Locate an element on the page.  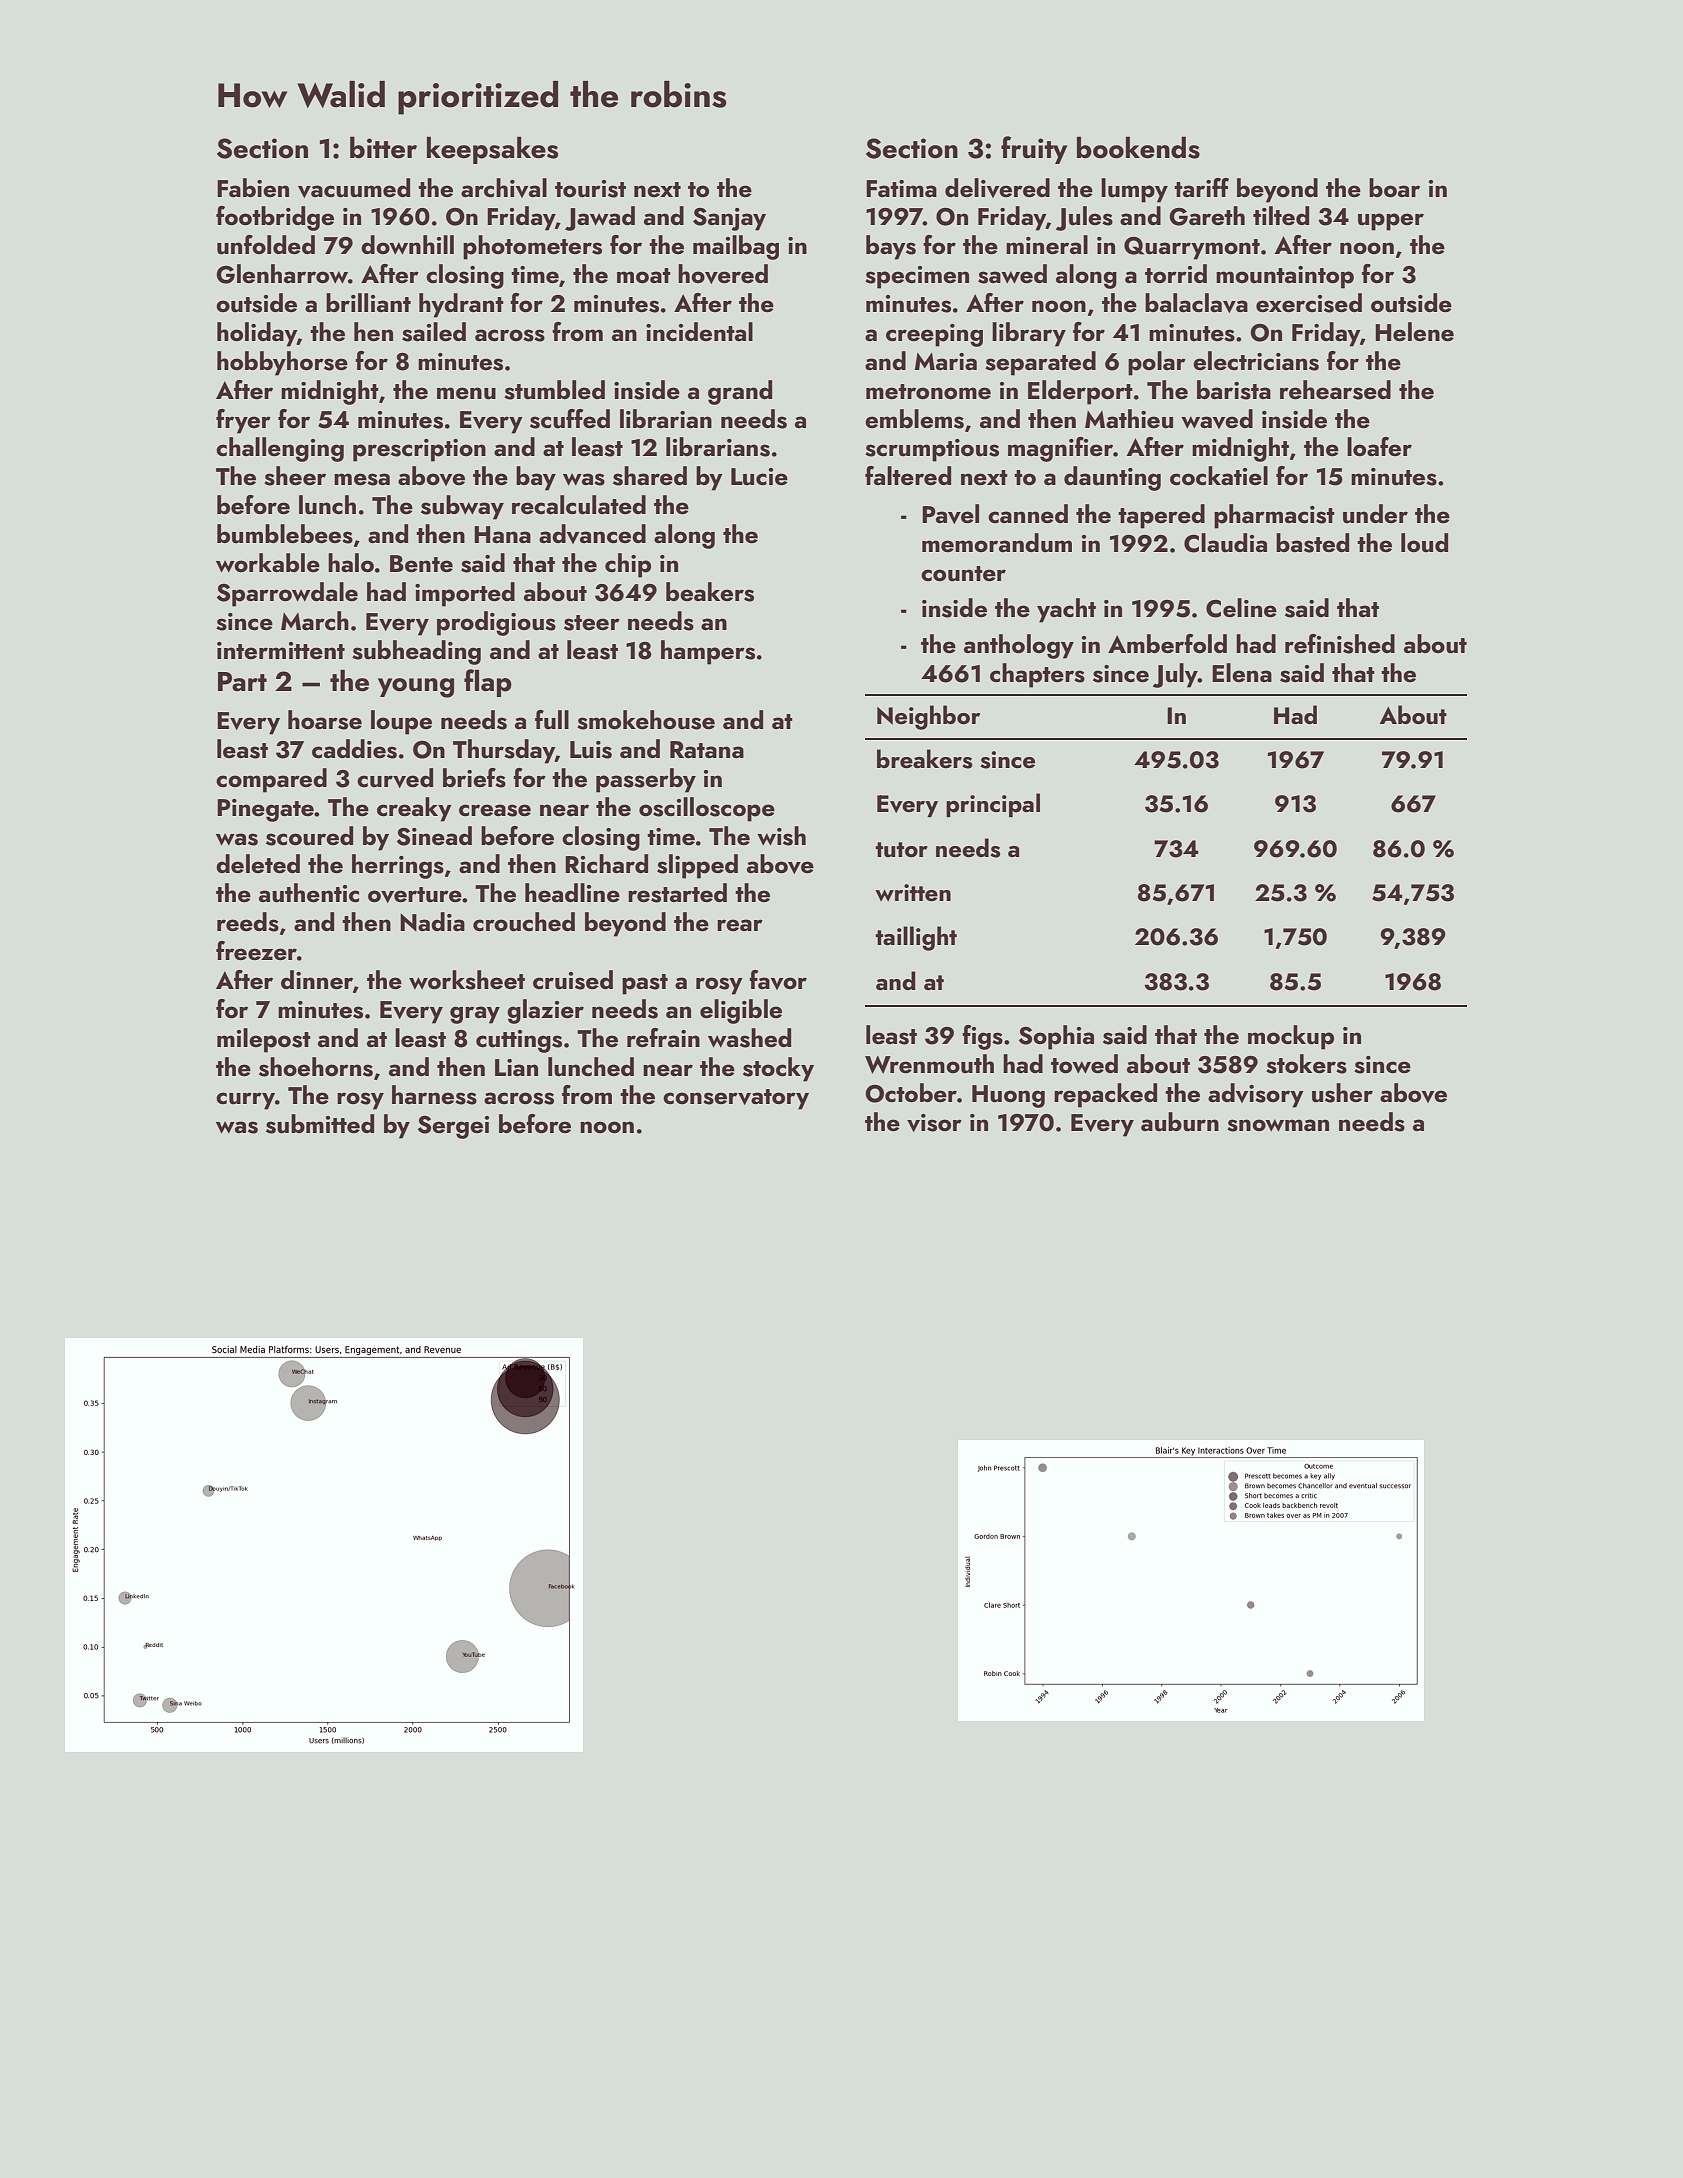
refinished is located at coordinates (1340, 644).
